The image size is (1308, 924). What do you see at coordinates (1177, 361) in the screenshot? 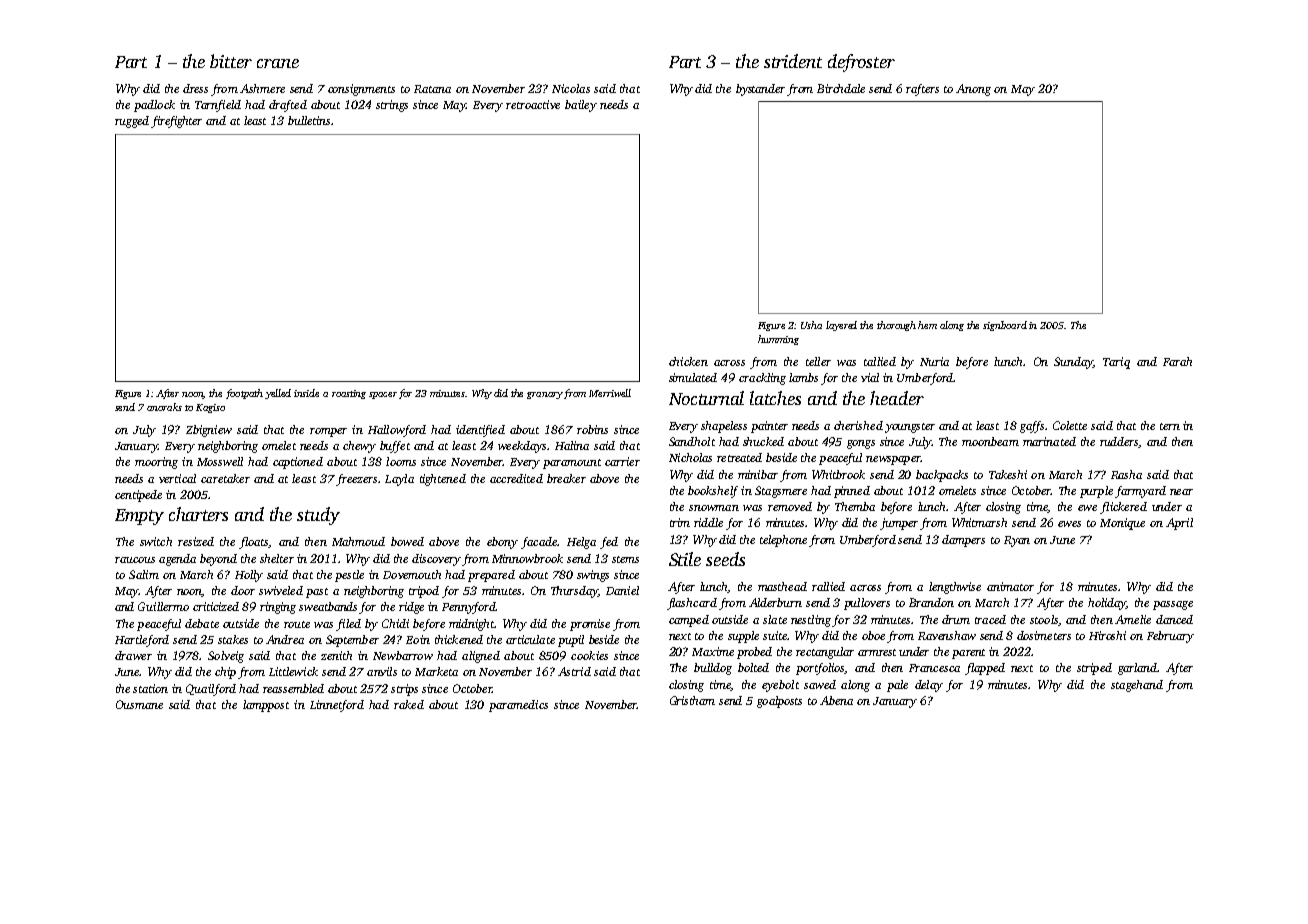
I see `Farah` at bounding box center [1177, 361].
